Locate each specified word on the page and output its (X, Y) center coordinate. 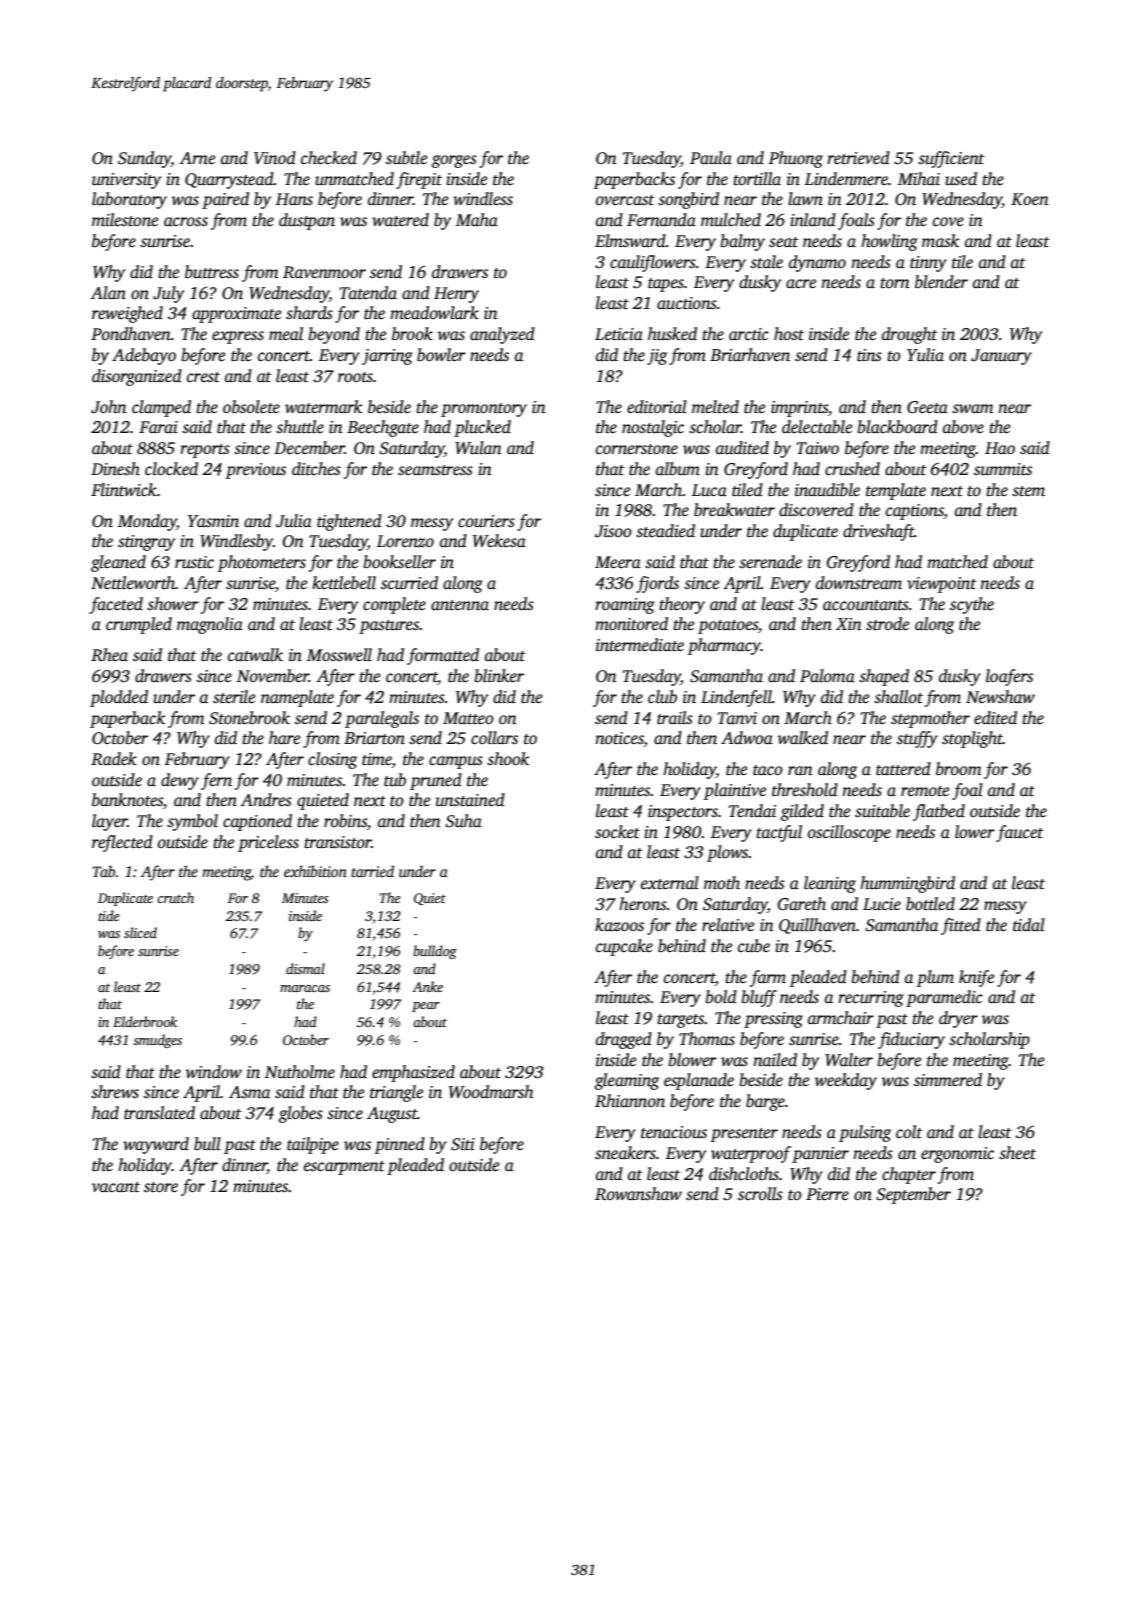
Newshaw (1000, 697)
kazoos (619, 925)
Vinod (275, 158)
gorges (454, 161)
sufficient (951, 159)
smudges (157, 1041)
